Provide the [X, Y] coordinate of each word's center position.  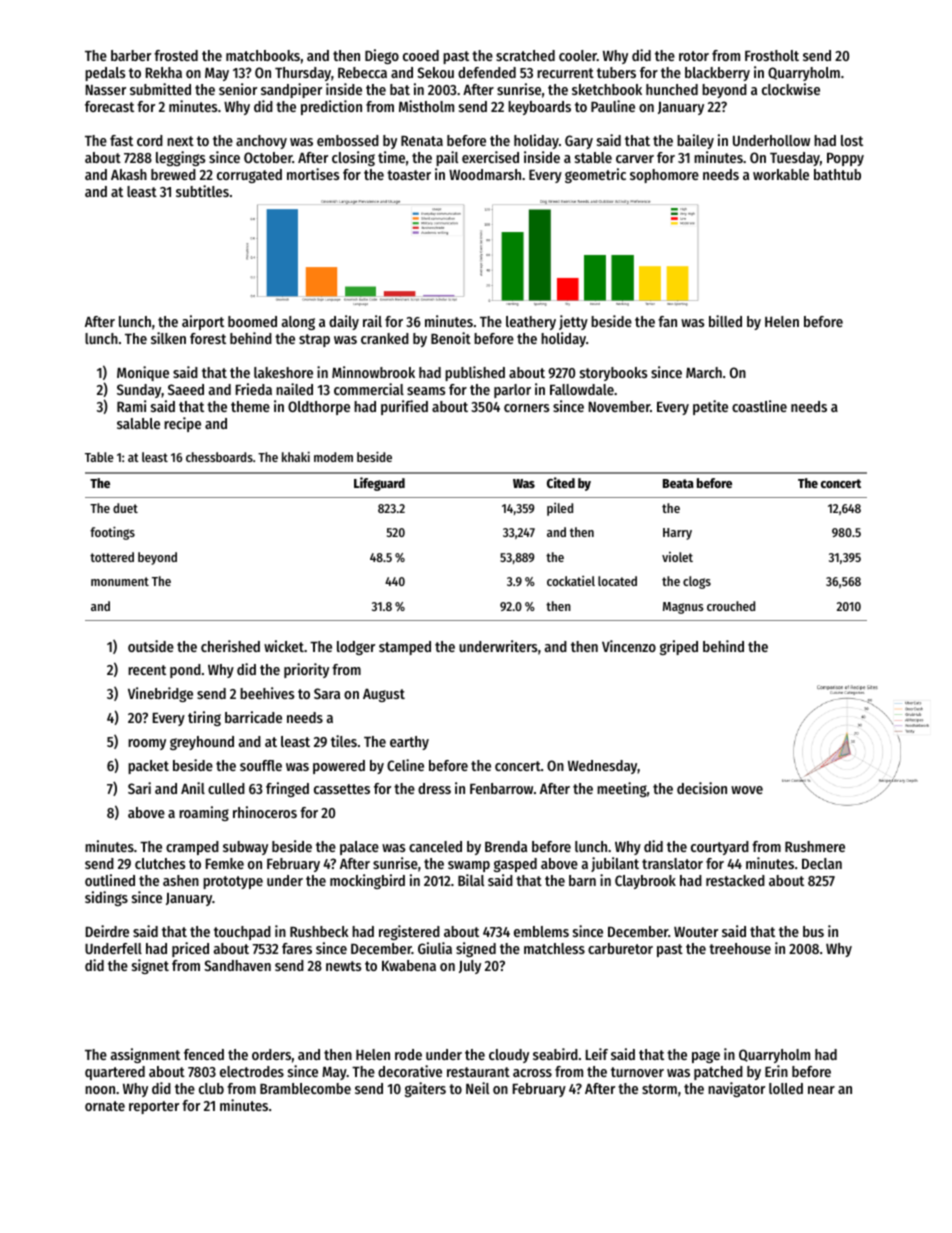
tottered [112, 557]
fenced [204, 1054]
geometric [595, 175]
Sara [327, 693]
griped [679, 647]
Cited [561, 482]
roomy [147, 744]
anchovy [261, 142]
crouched [731, 606]
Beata [678, 483]
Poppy [845, 159]
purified [404, 407]
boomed [252, 321]
